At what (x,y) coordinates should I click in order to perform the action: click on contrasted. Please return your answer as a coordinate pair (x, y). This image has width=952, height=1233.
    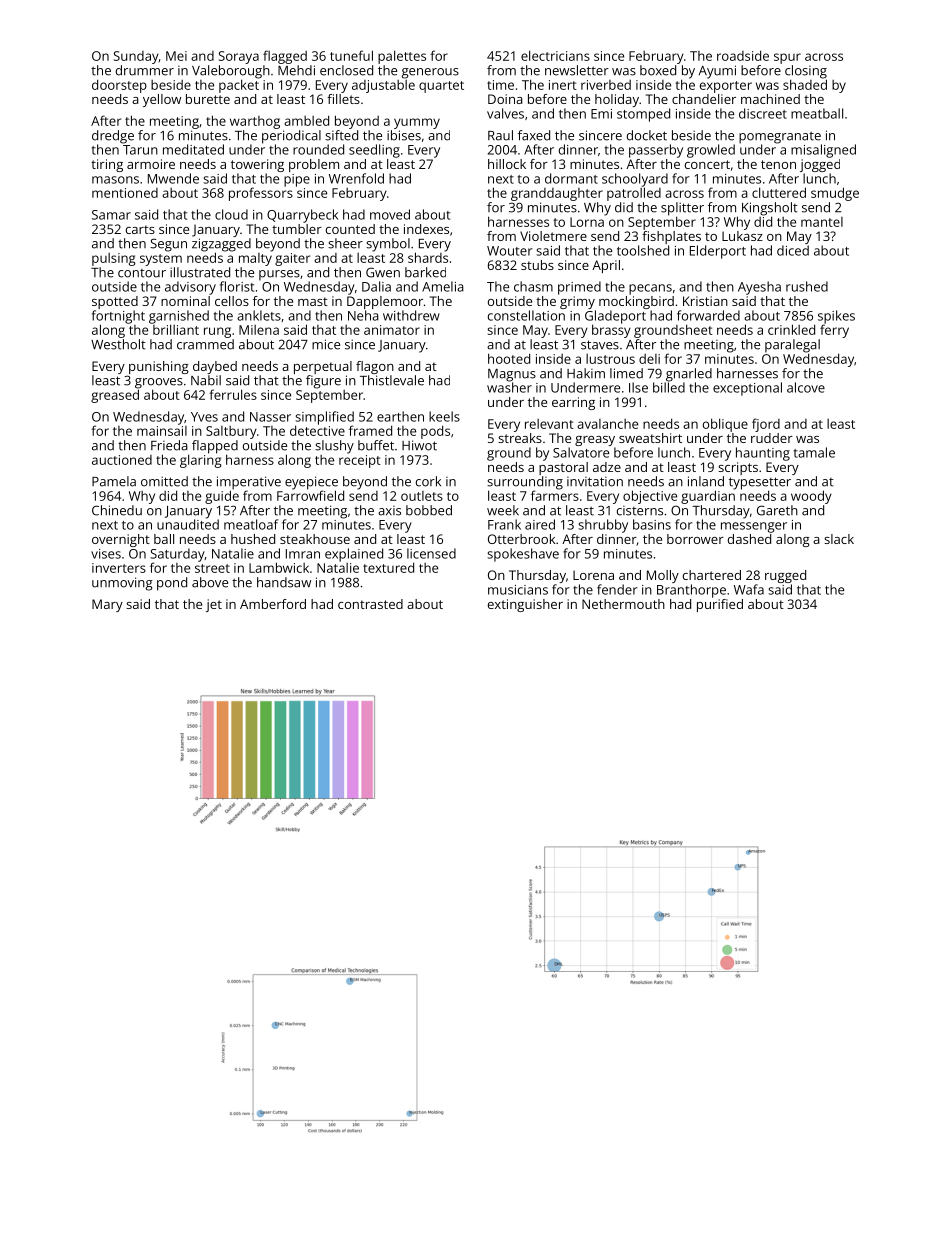
    Looking at the image, I should click on (370, 604).
